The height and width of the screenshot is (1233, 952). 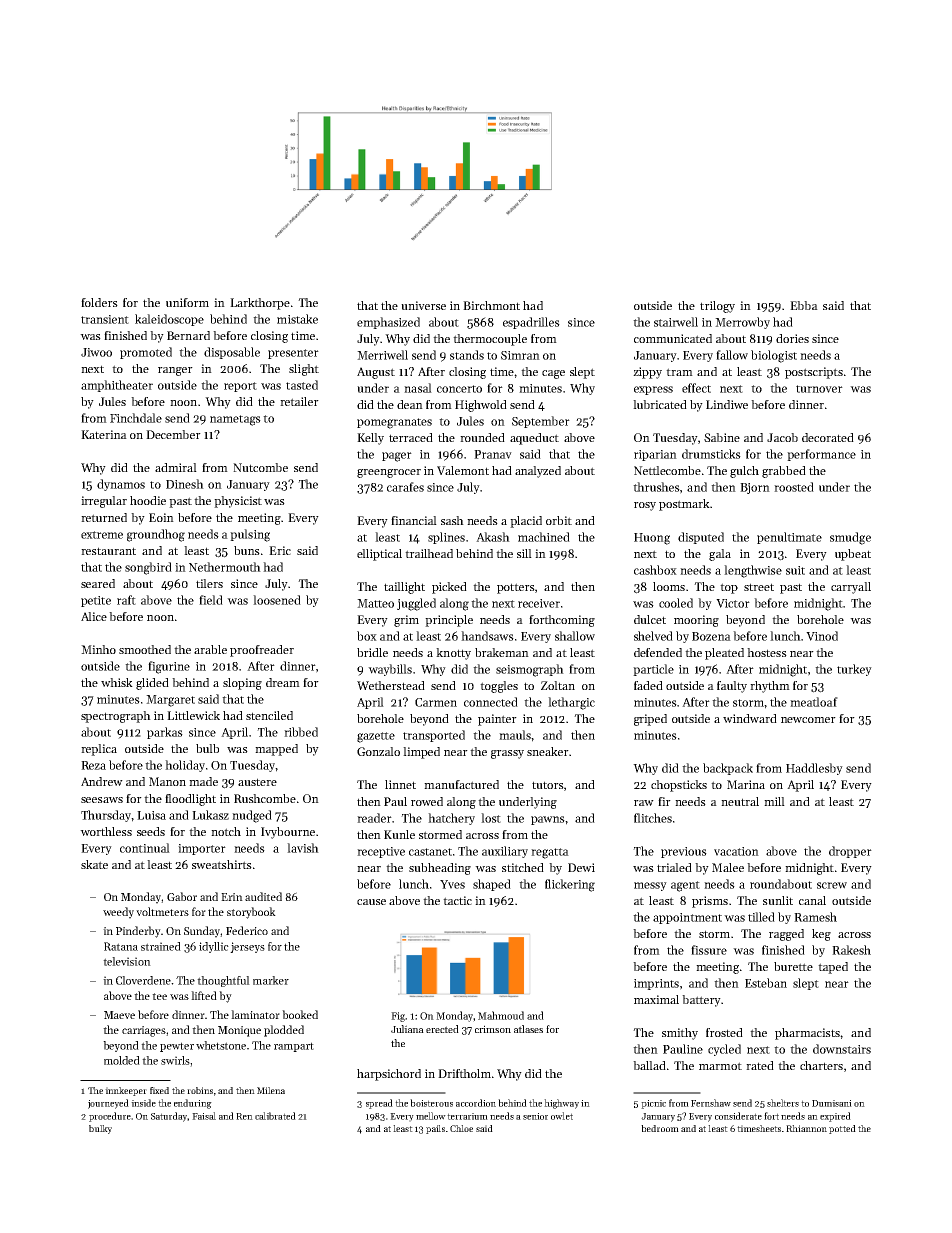 What do you see at coordinates (214, 947) in the screenshot?
I see `idyllic` at bounding box center [214, 947].
